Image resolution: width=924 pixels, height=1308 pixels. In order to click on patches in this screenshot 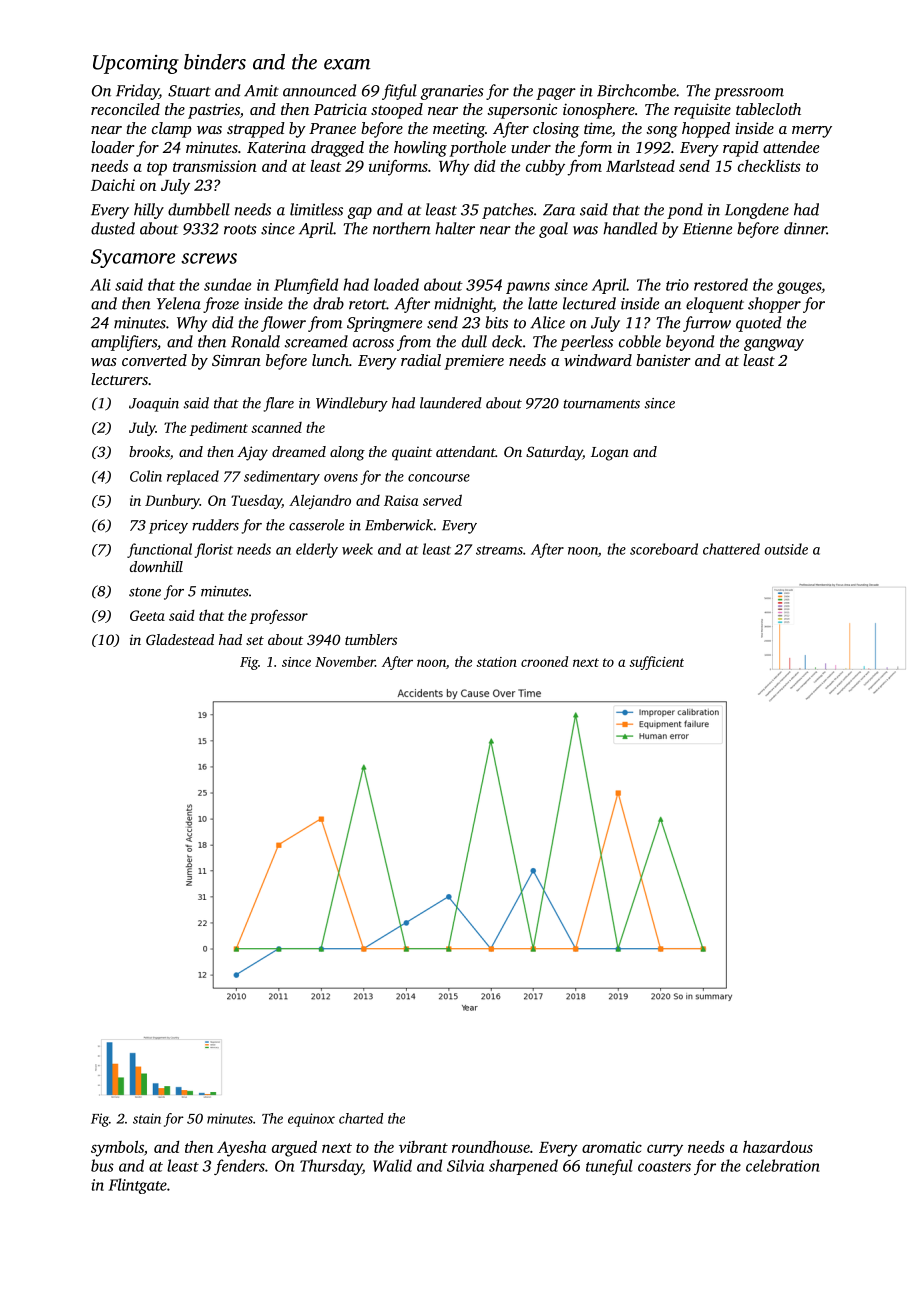, I will do `click(508, 211)`.
